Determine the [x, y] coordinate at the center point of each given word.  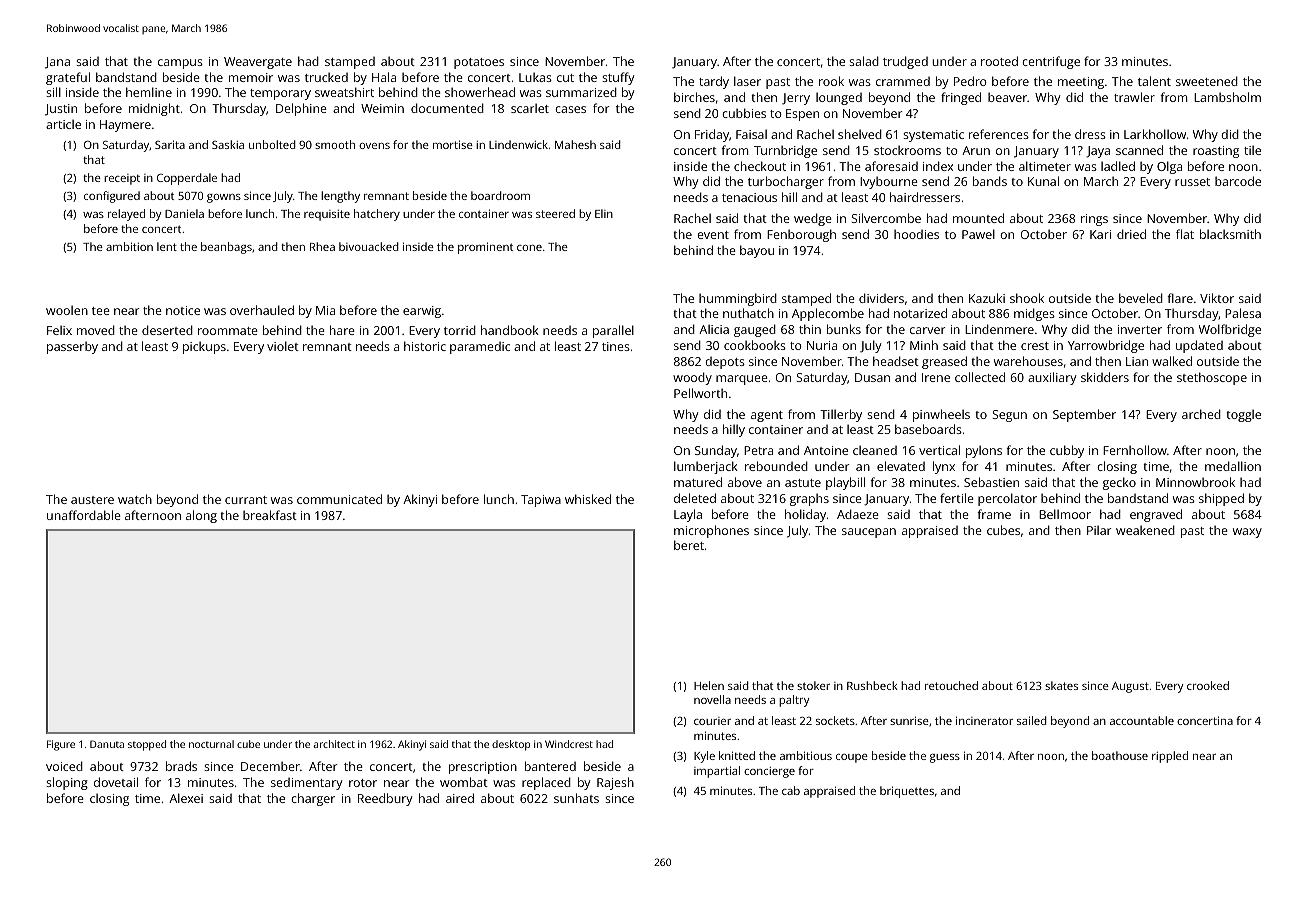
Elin [604, 213]
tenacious [749, 197]
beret [689, 545]
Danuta [107, 744]
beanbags [226, 248]
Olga [1169, 167]
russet [1192, 182]
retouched [951, 685]
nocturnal [211, 744]
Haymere [125, 126]
